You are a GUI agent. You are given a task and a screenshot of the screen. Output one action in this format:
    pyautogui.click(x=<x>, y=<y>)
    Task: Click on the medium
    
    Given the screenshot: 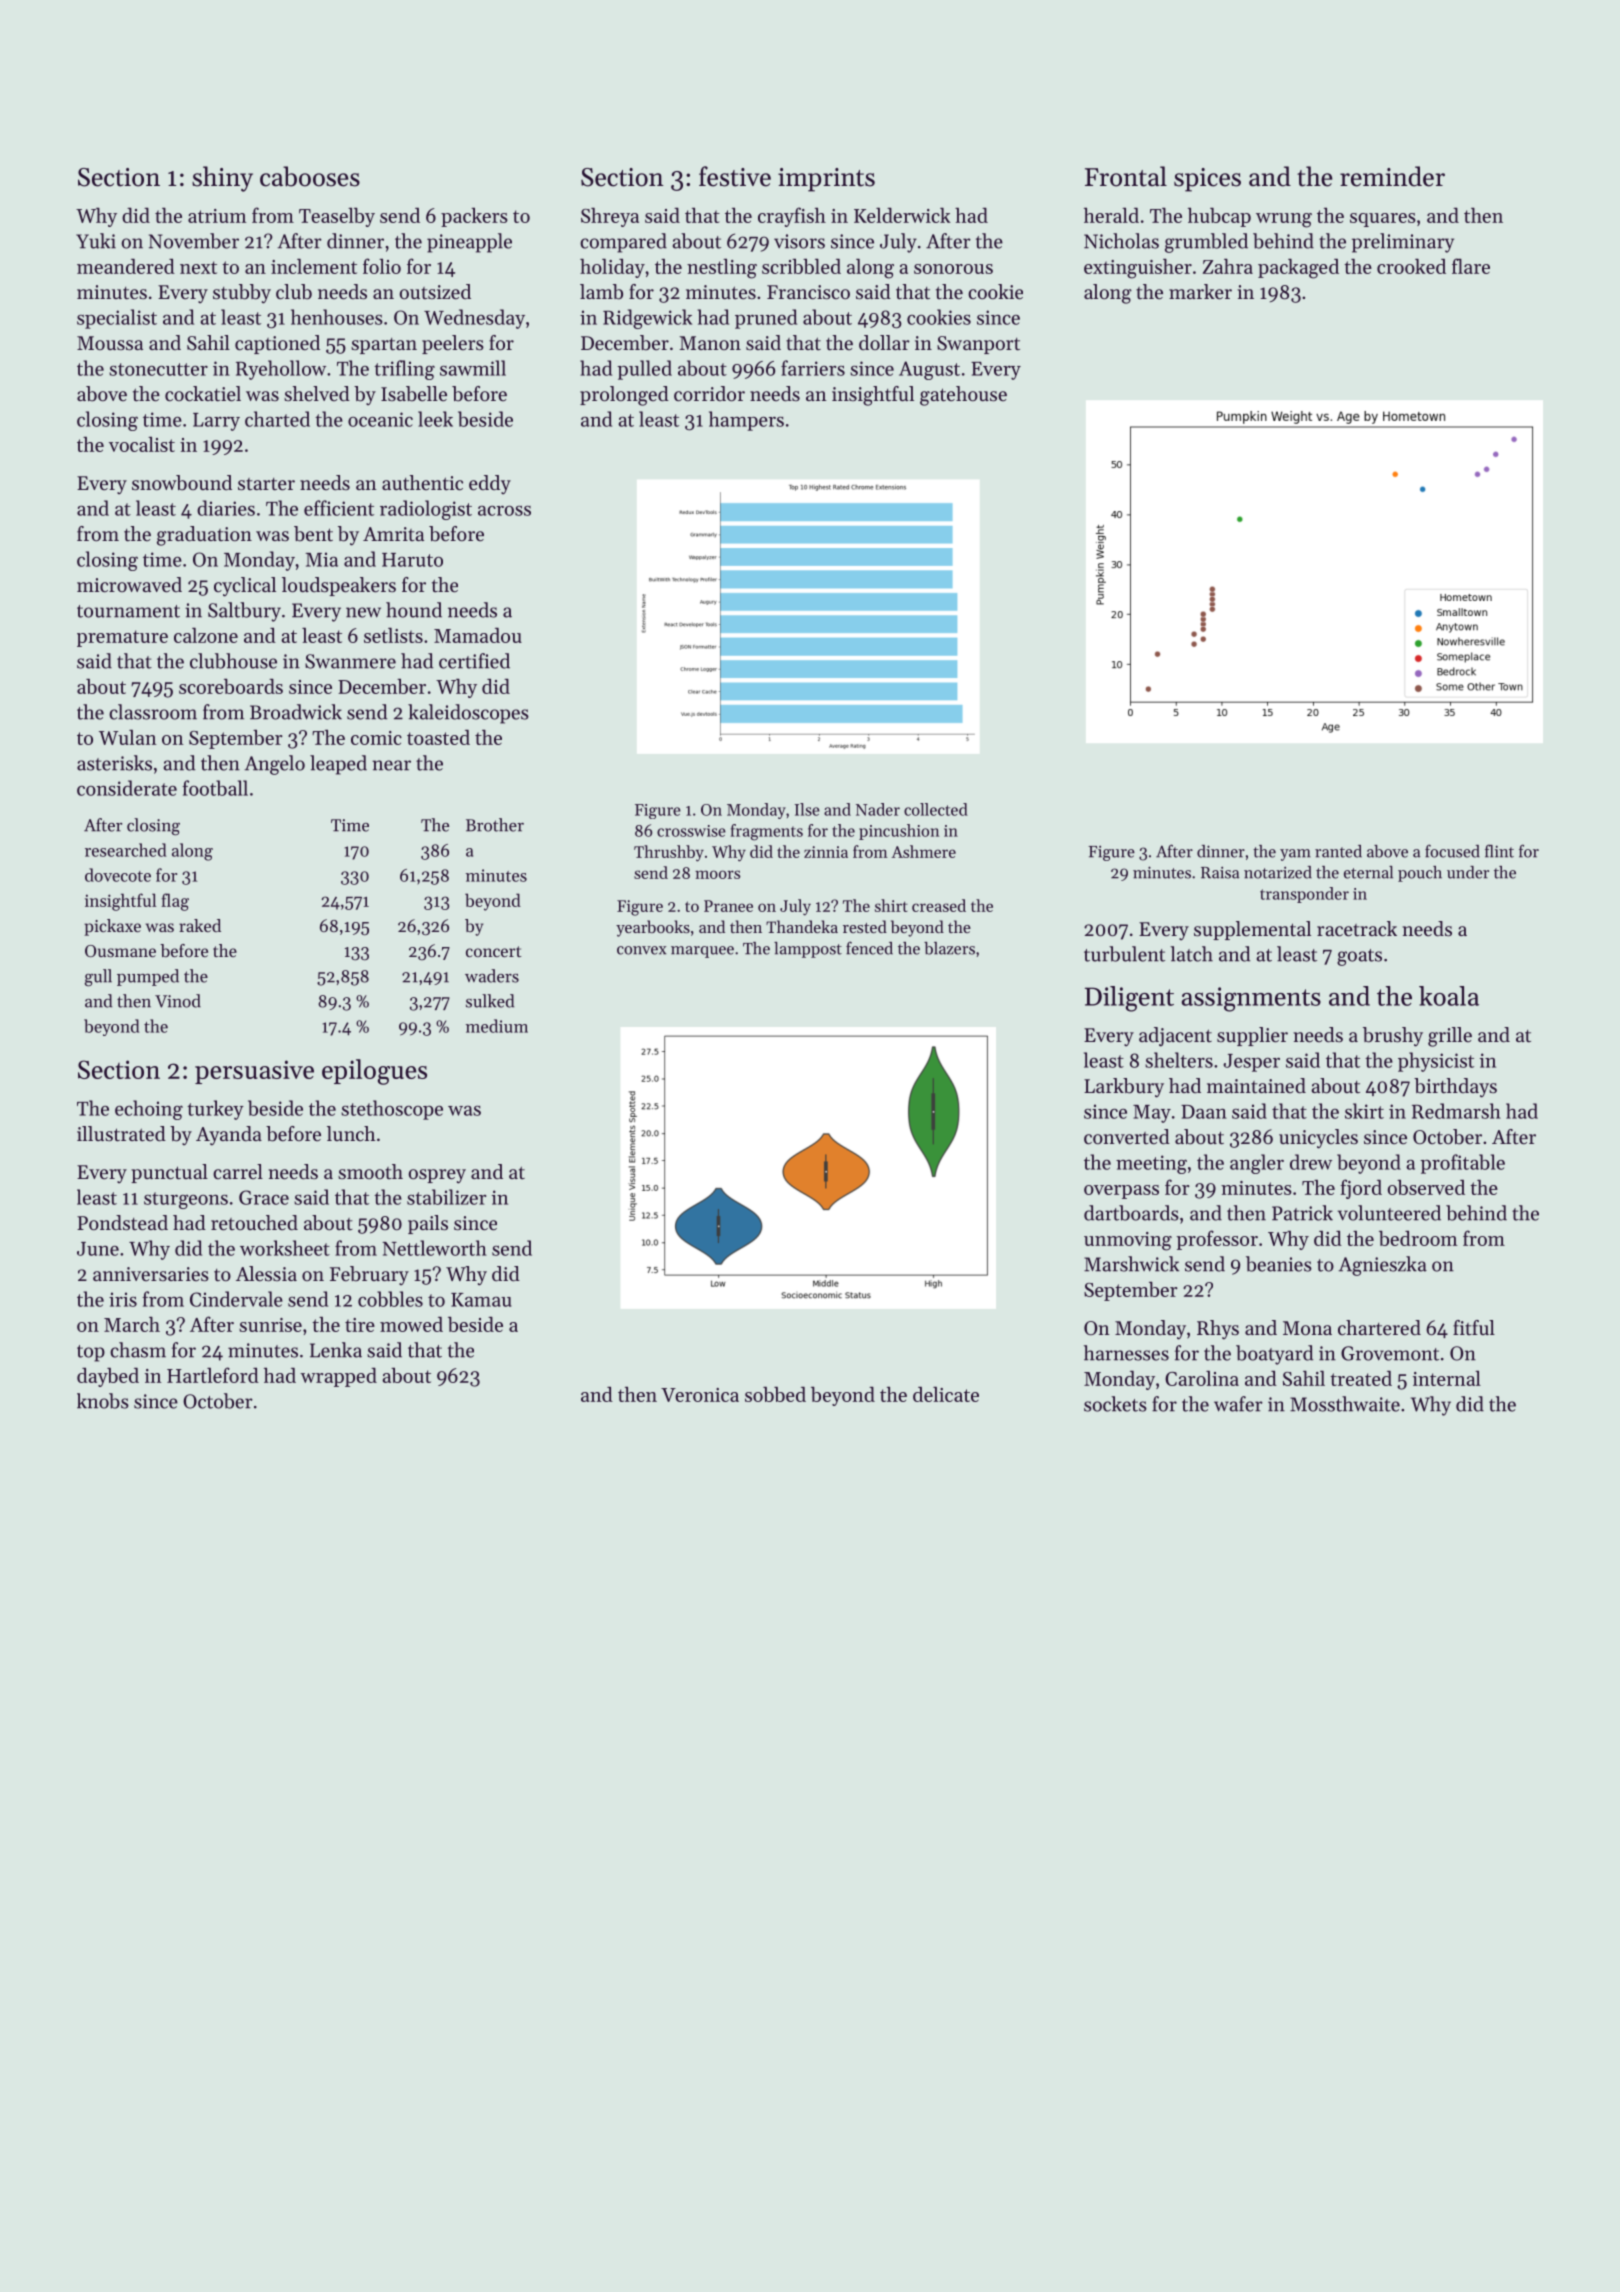 What is the action you would take?
    pyautogui.click(x=497, y=1026)
